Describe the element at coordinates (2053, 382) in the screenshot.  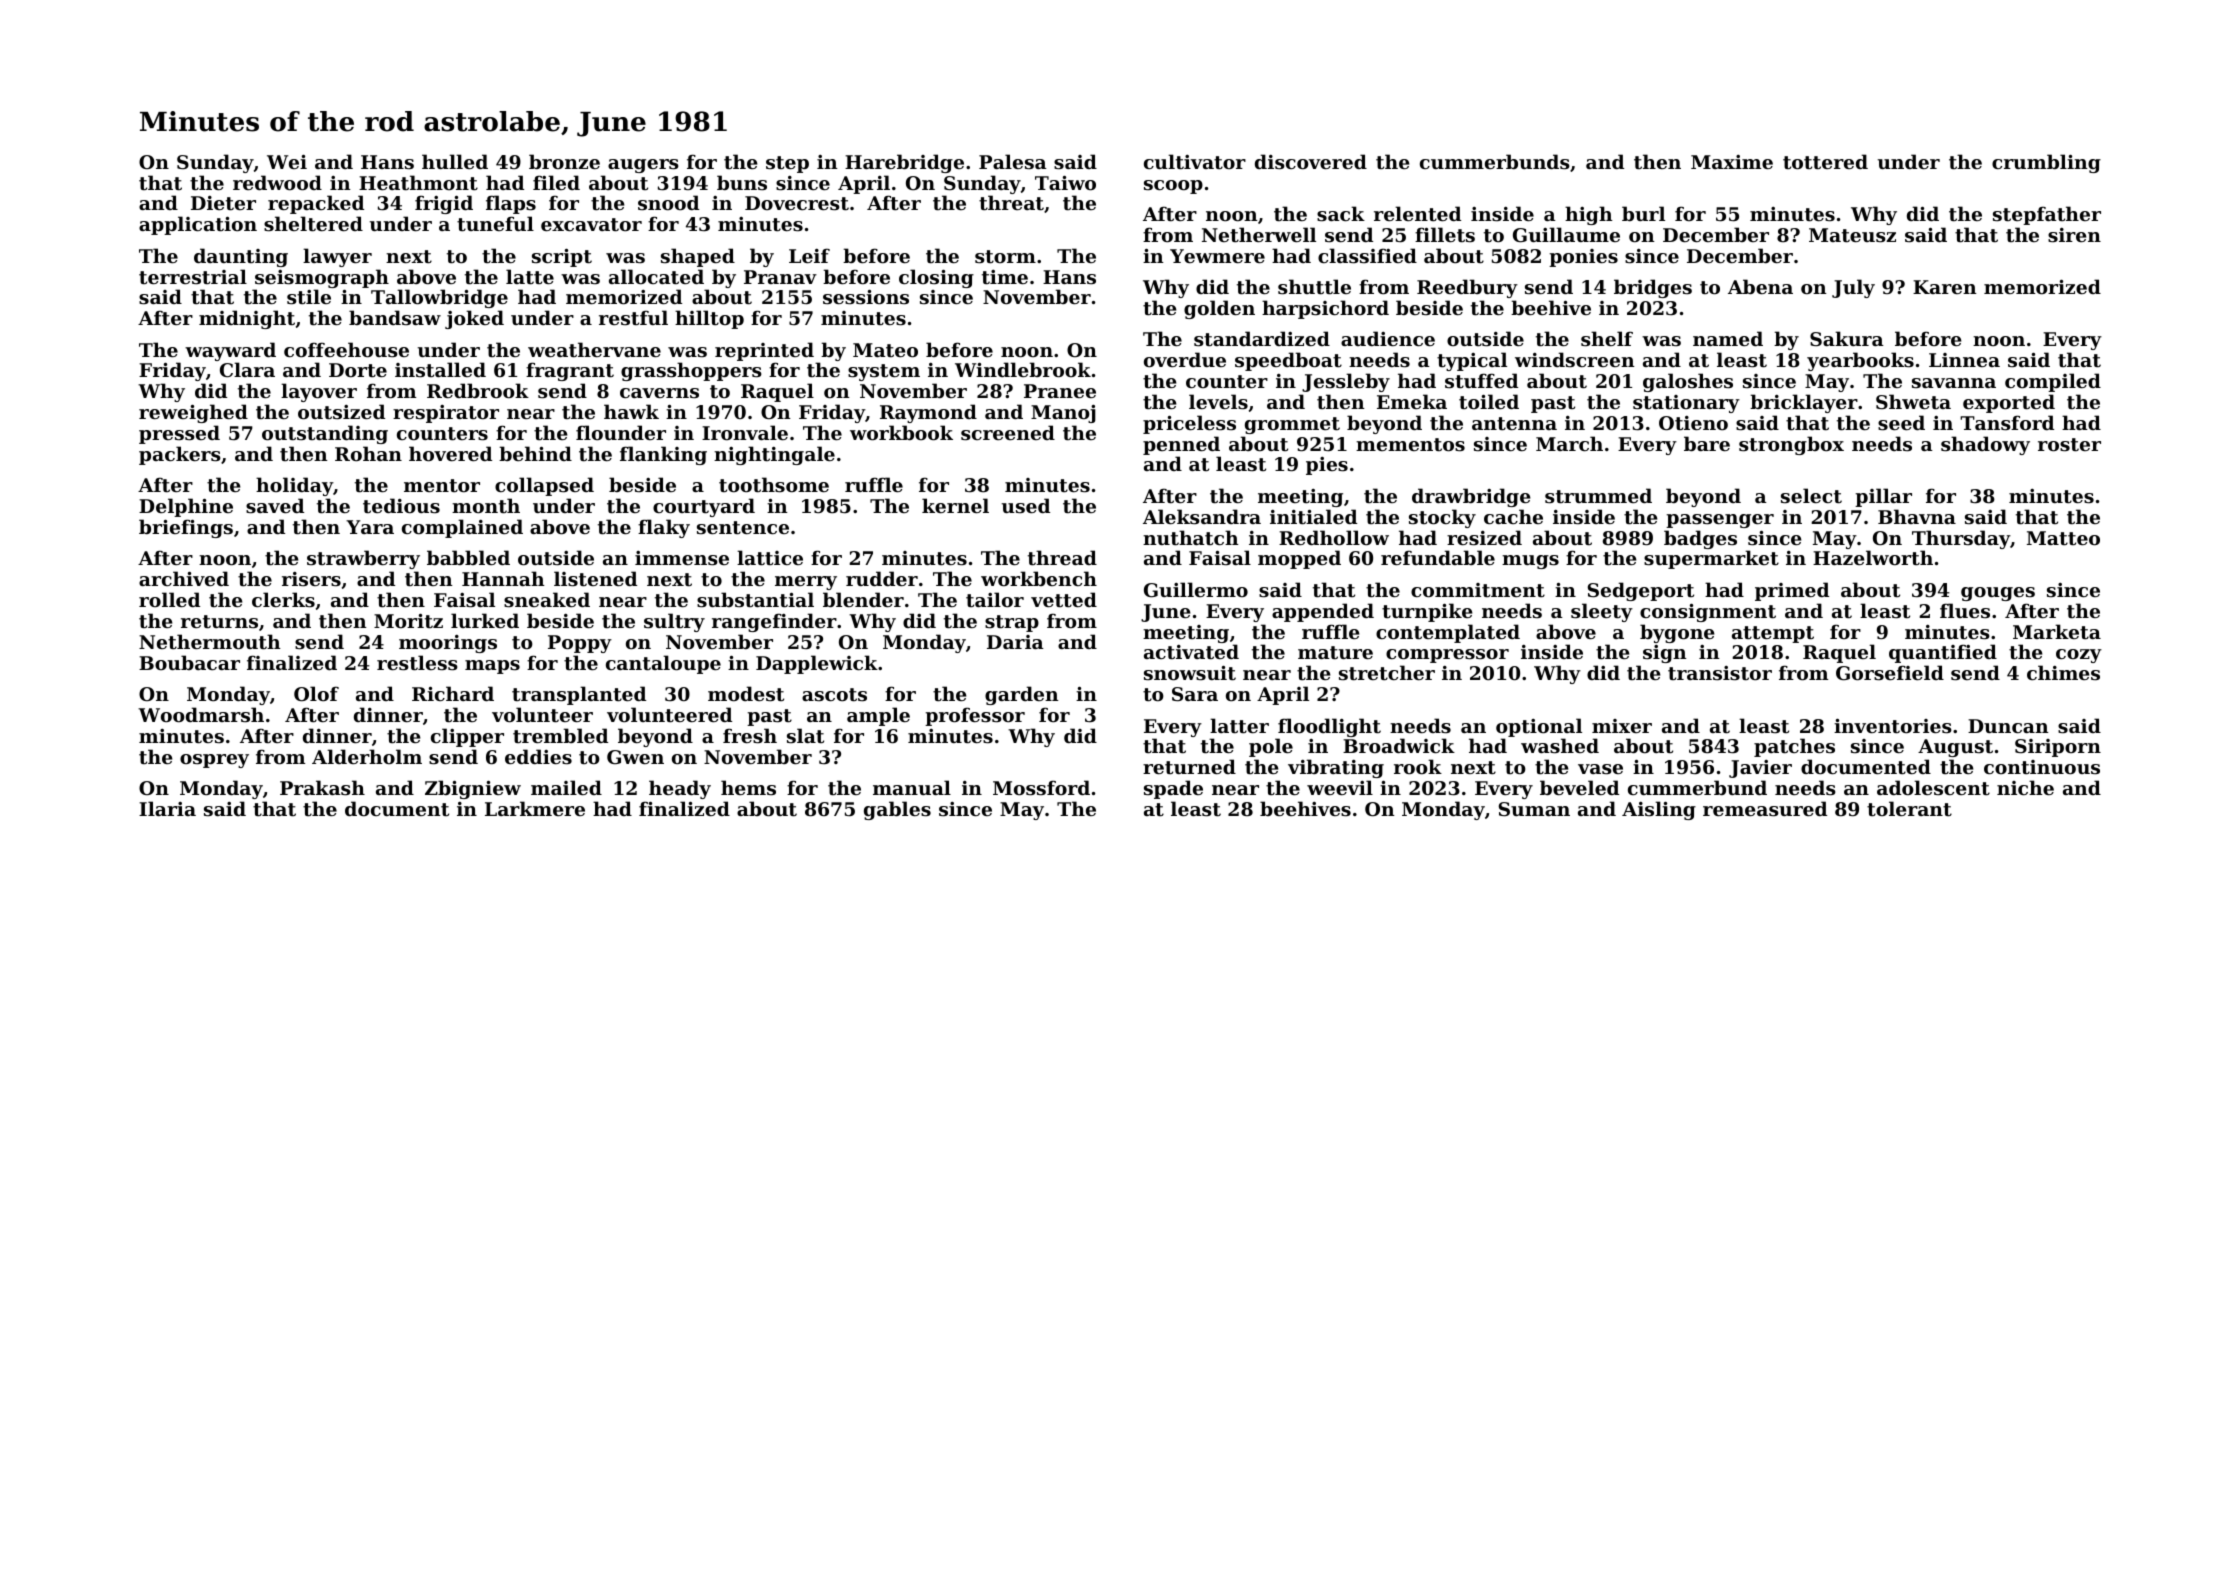
I see `compiled` at that location.
